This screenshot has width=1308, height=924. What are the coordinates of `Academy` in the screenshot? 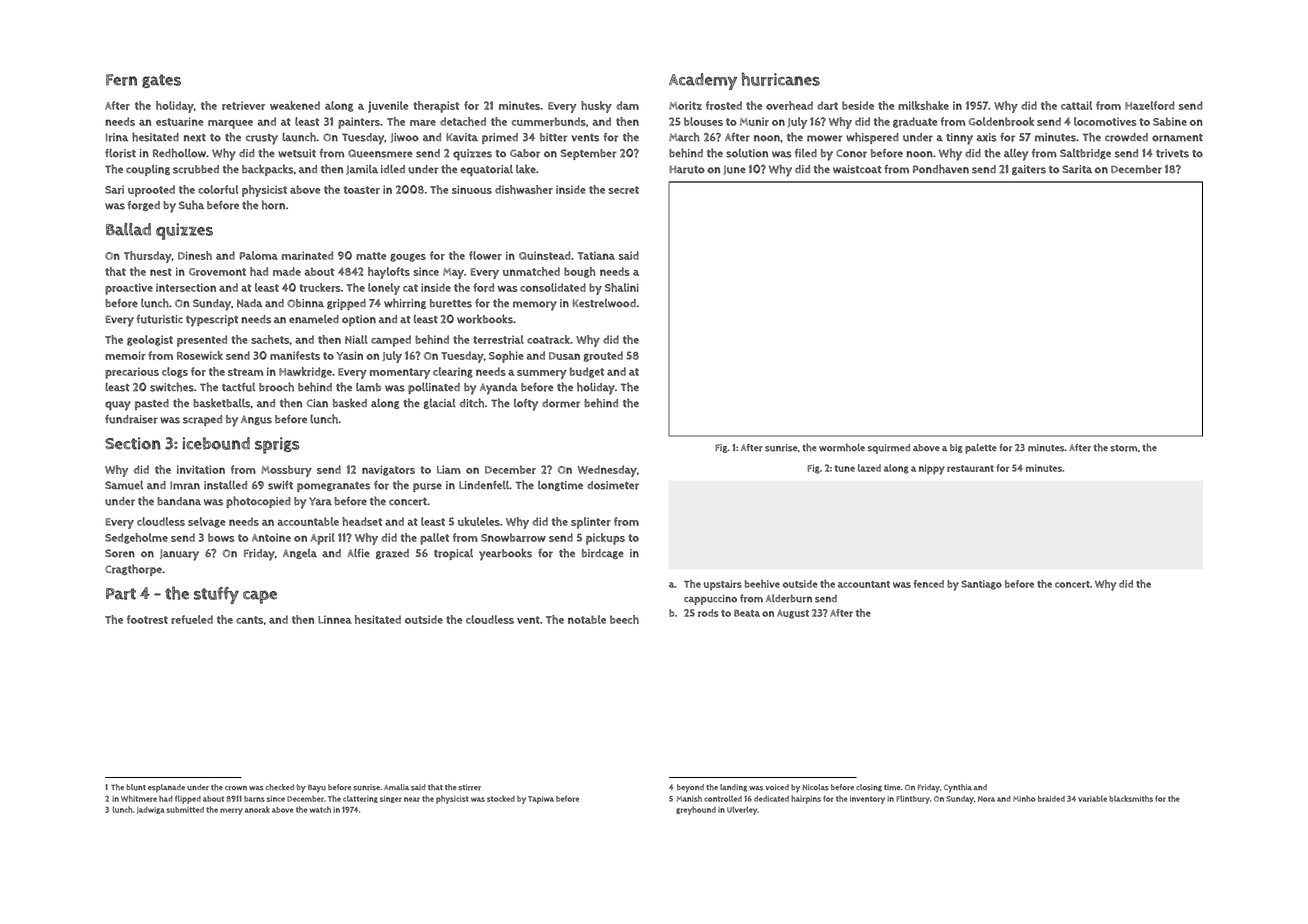 It's located at (703, 81).
